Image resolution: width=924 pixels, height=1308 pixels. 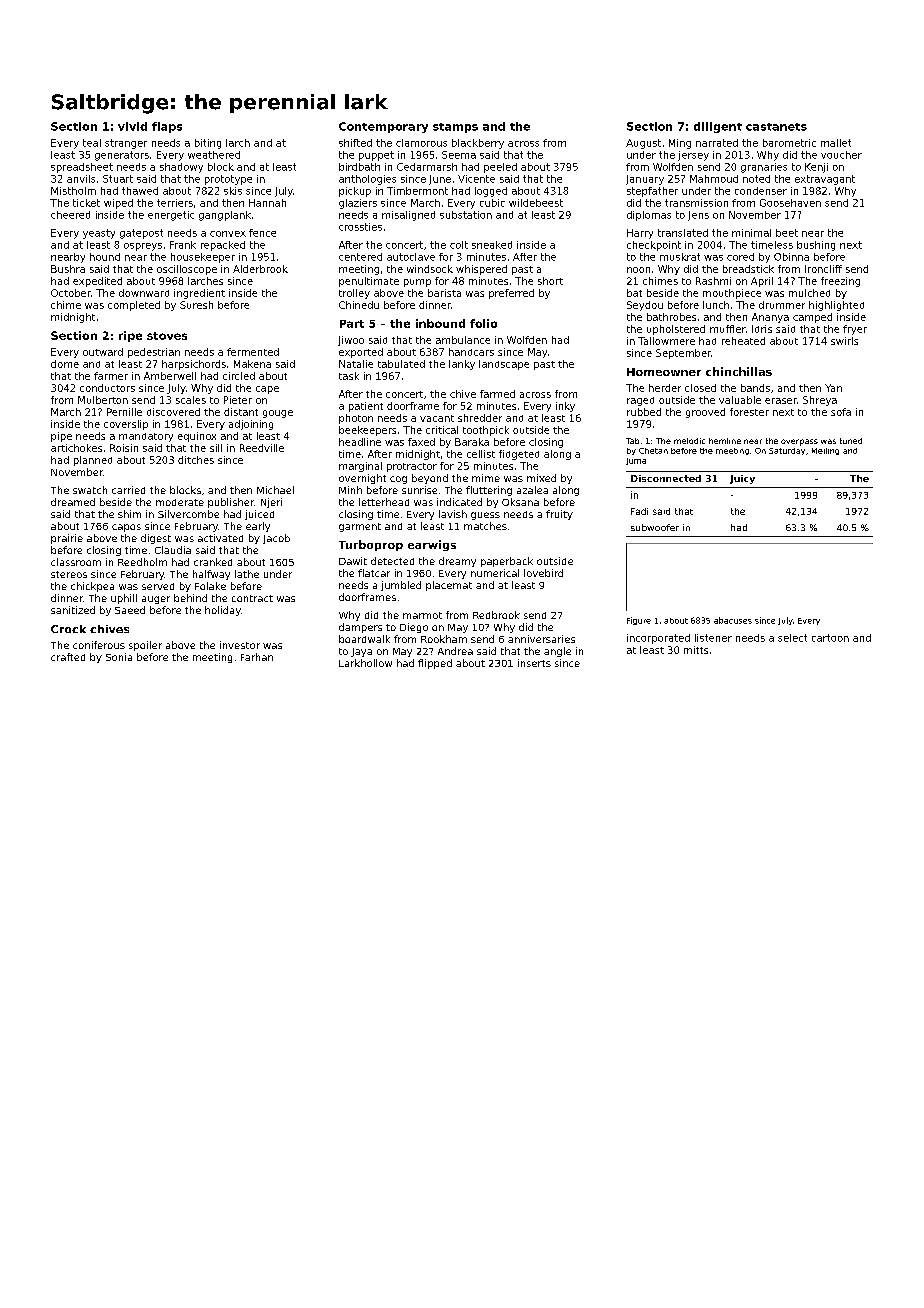 What do you see at coordinates (214, 155) in the screenshot?
I see `weathered` at bounding box center [214, 155].
